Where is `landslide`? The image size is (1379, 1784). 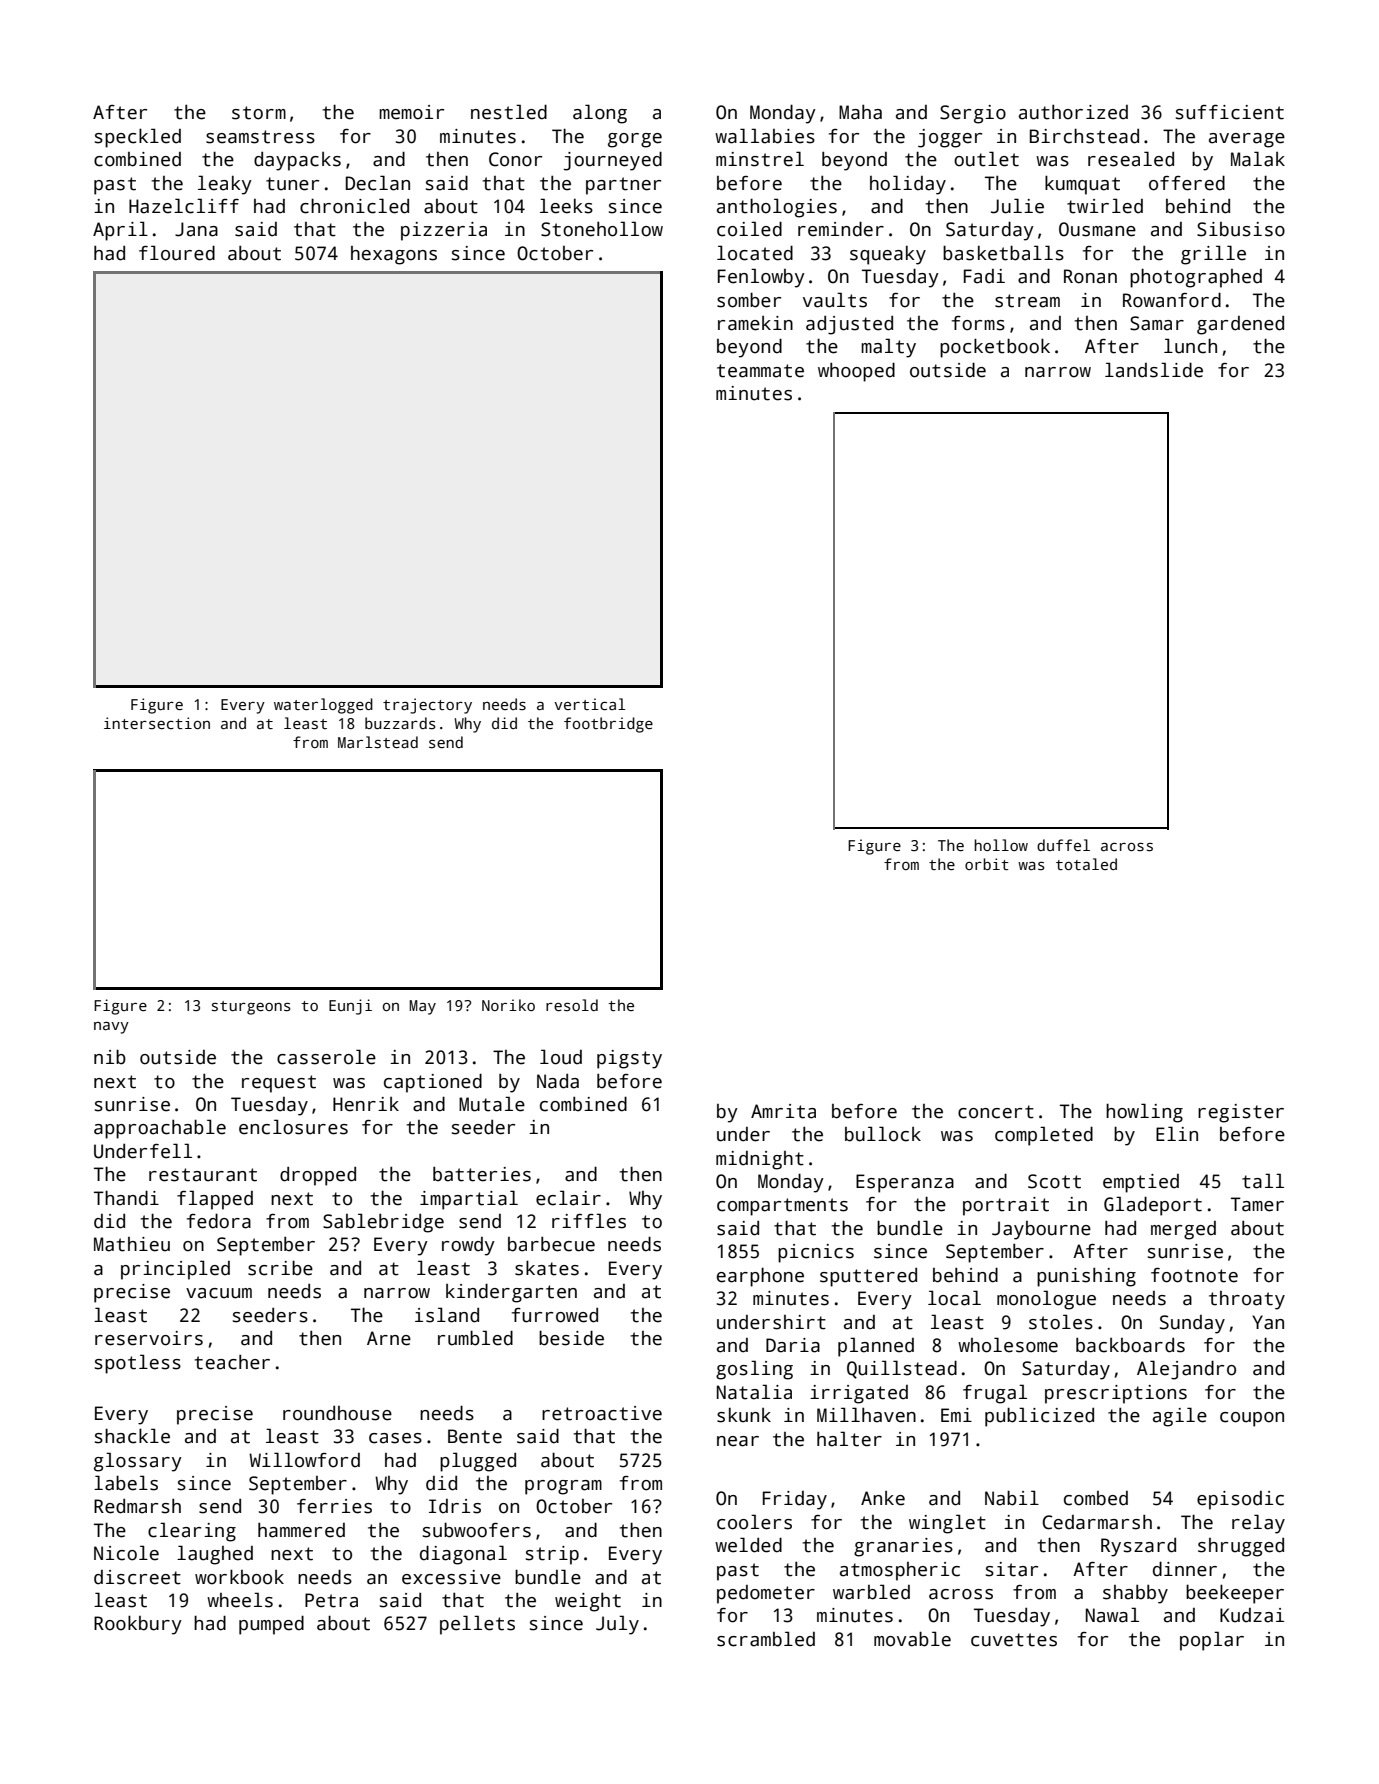 landslide is located at coordinates (1154, 370).
